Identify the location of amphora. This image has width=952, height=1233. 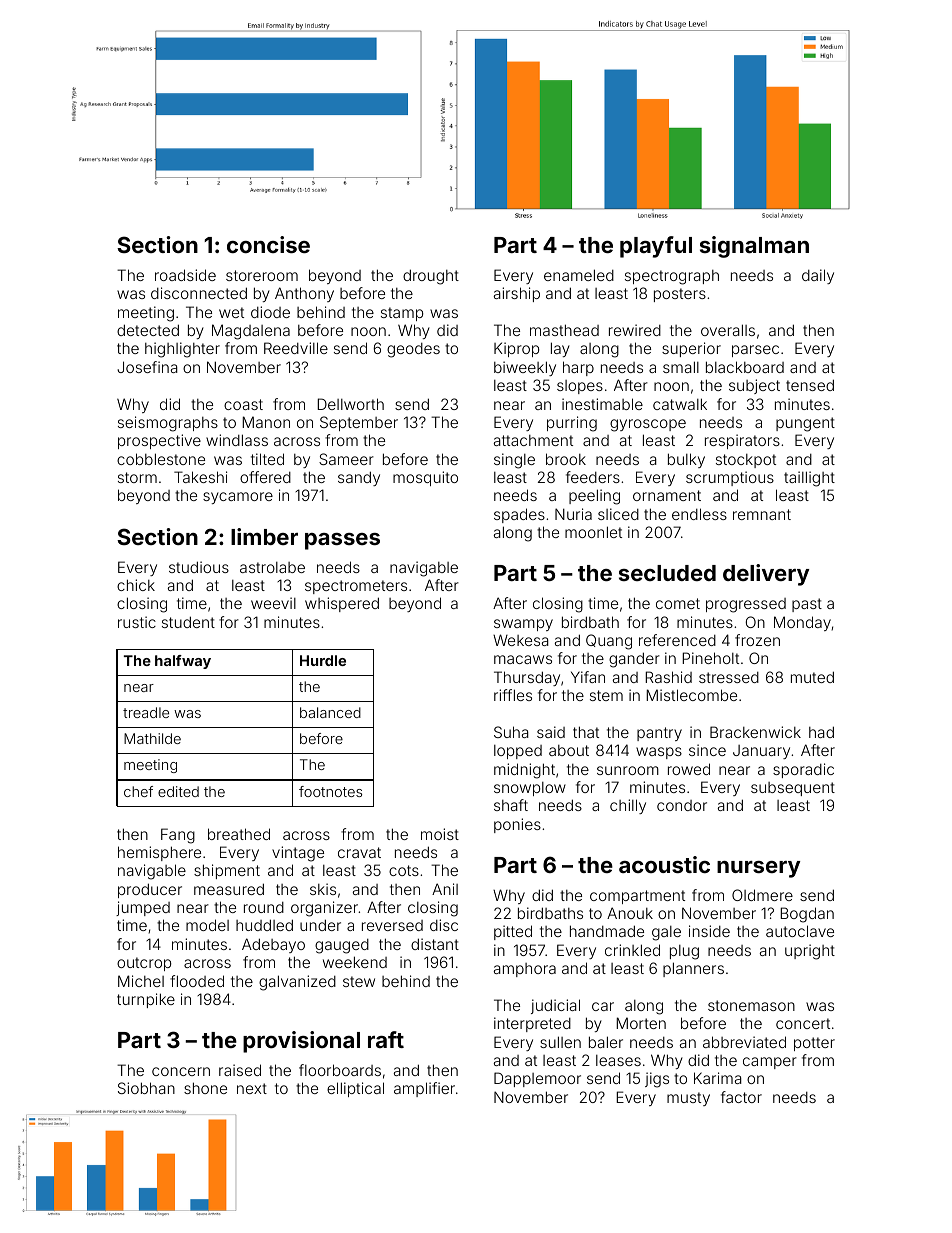
(525, 970).
